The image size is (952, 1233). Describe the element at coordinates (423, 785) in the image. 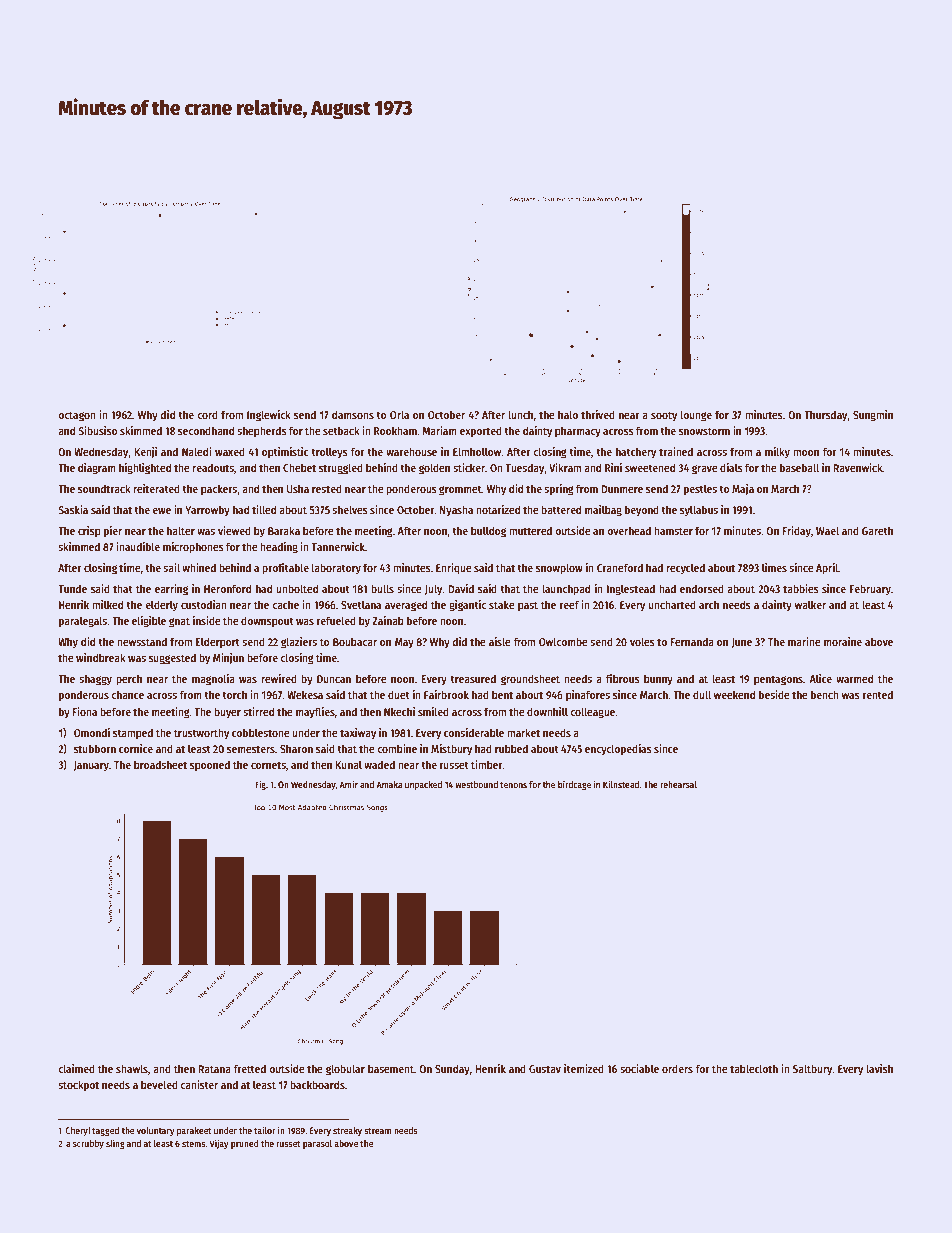

I see `unpacked` at that location.
